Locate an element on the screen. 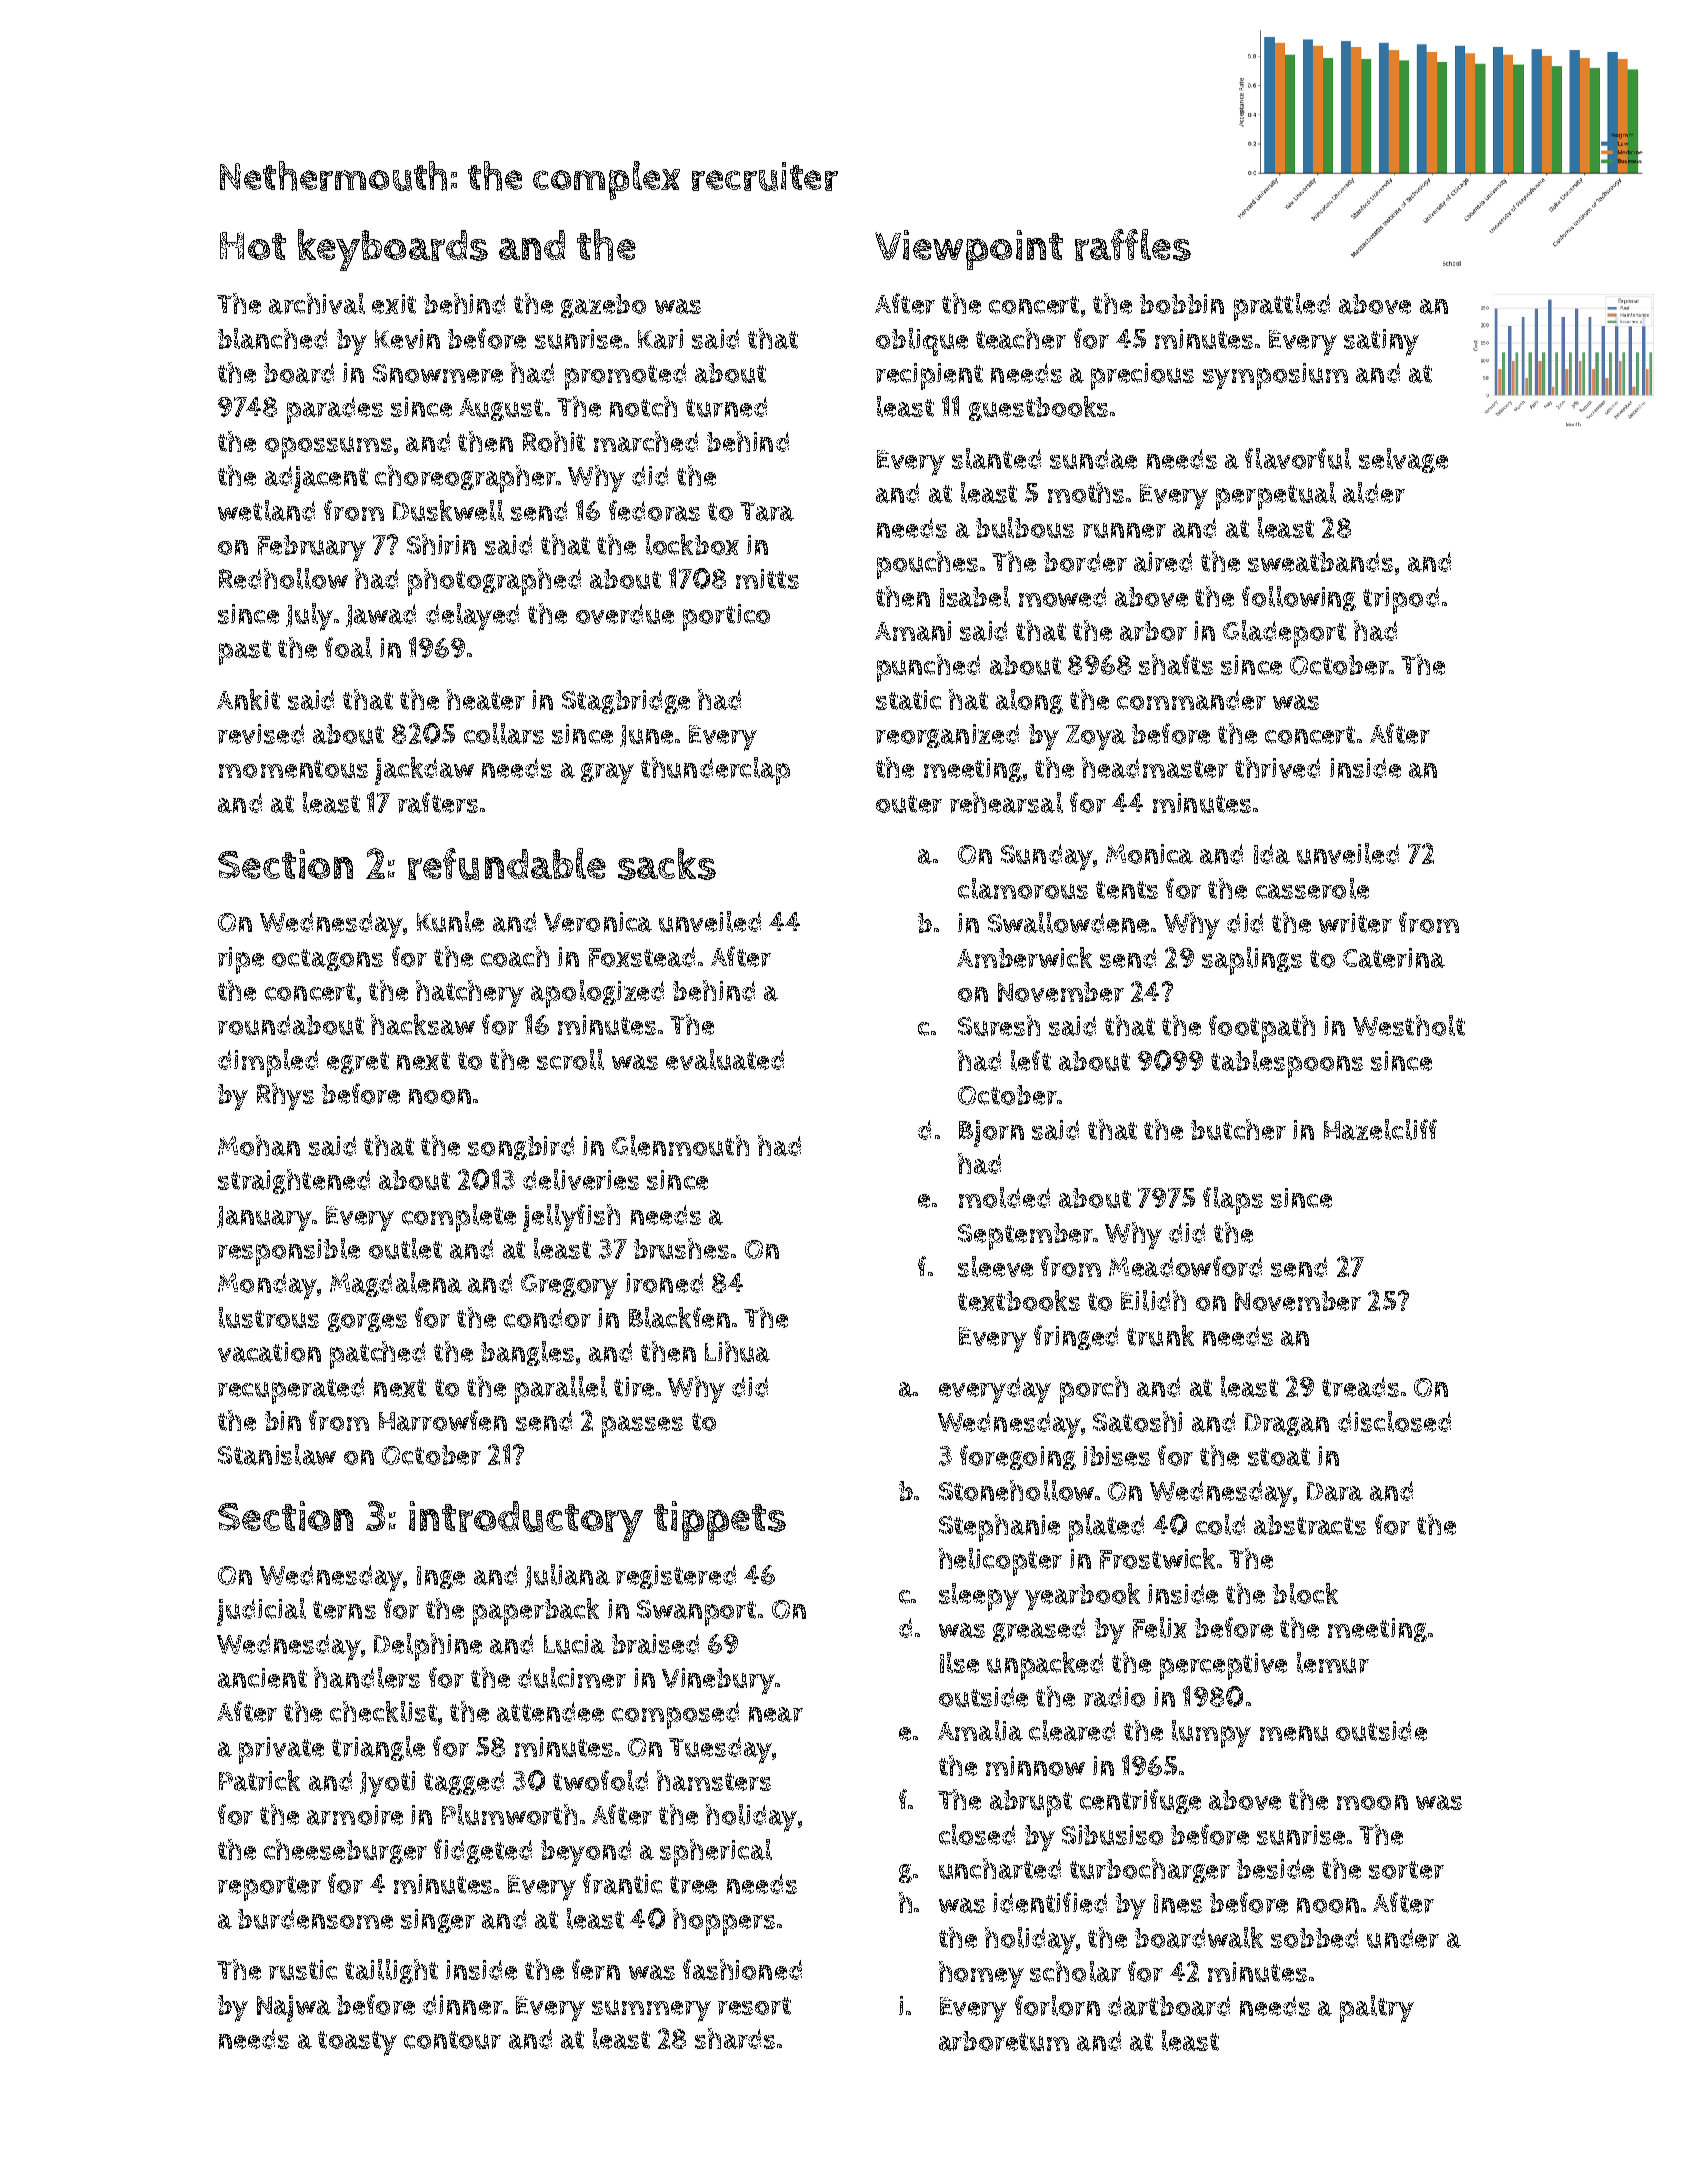 The image size is (1683, 2178). Swallowdene is located at coordinates (1068, 922).
